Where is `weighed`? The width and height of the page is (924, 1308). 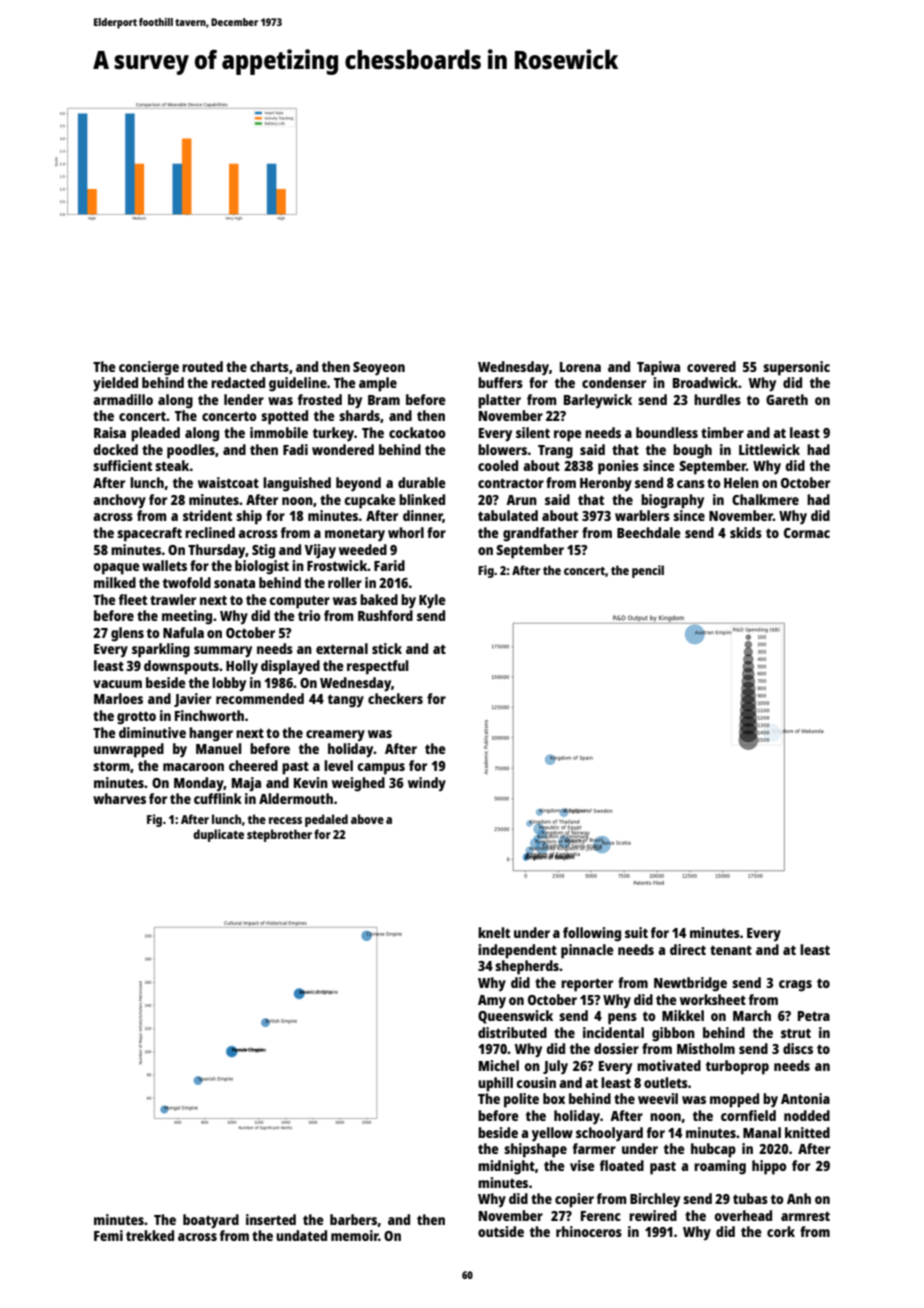 weighed is located at coordinates (358, 784).
